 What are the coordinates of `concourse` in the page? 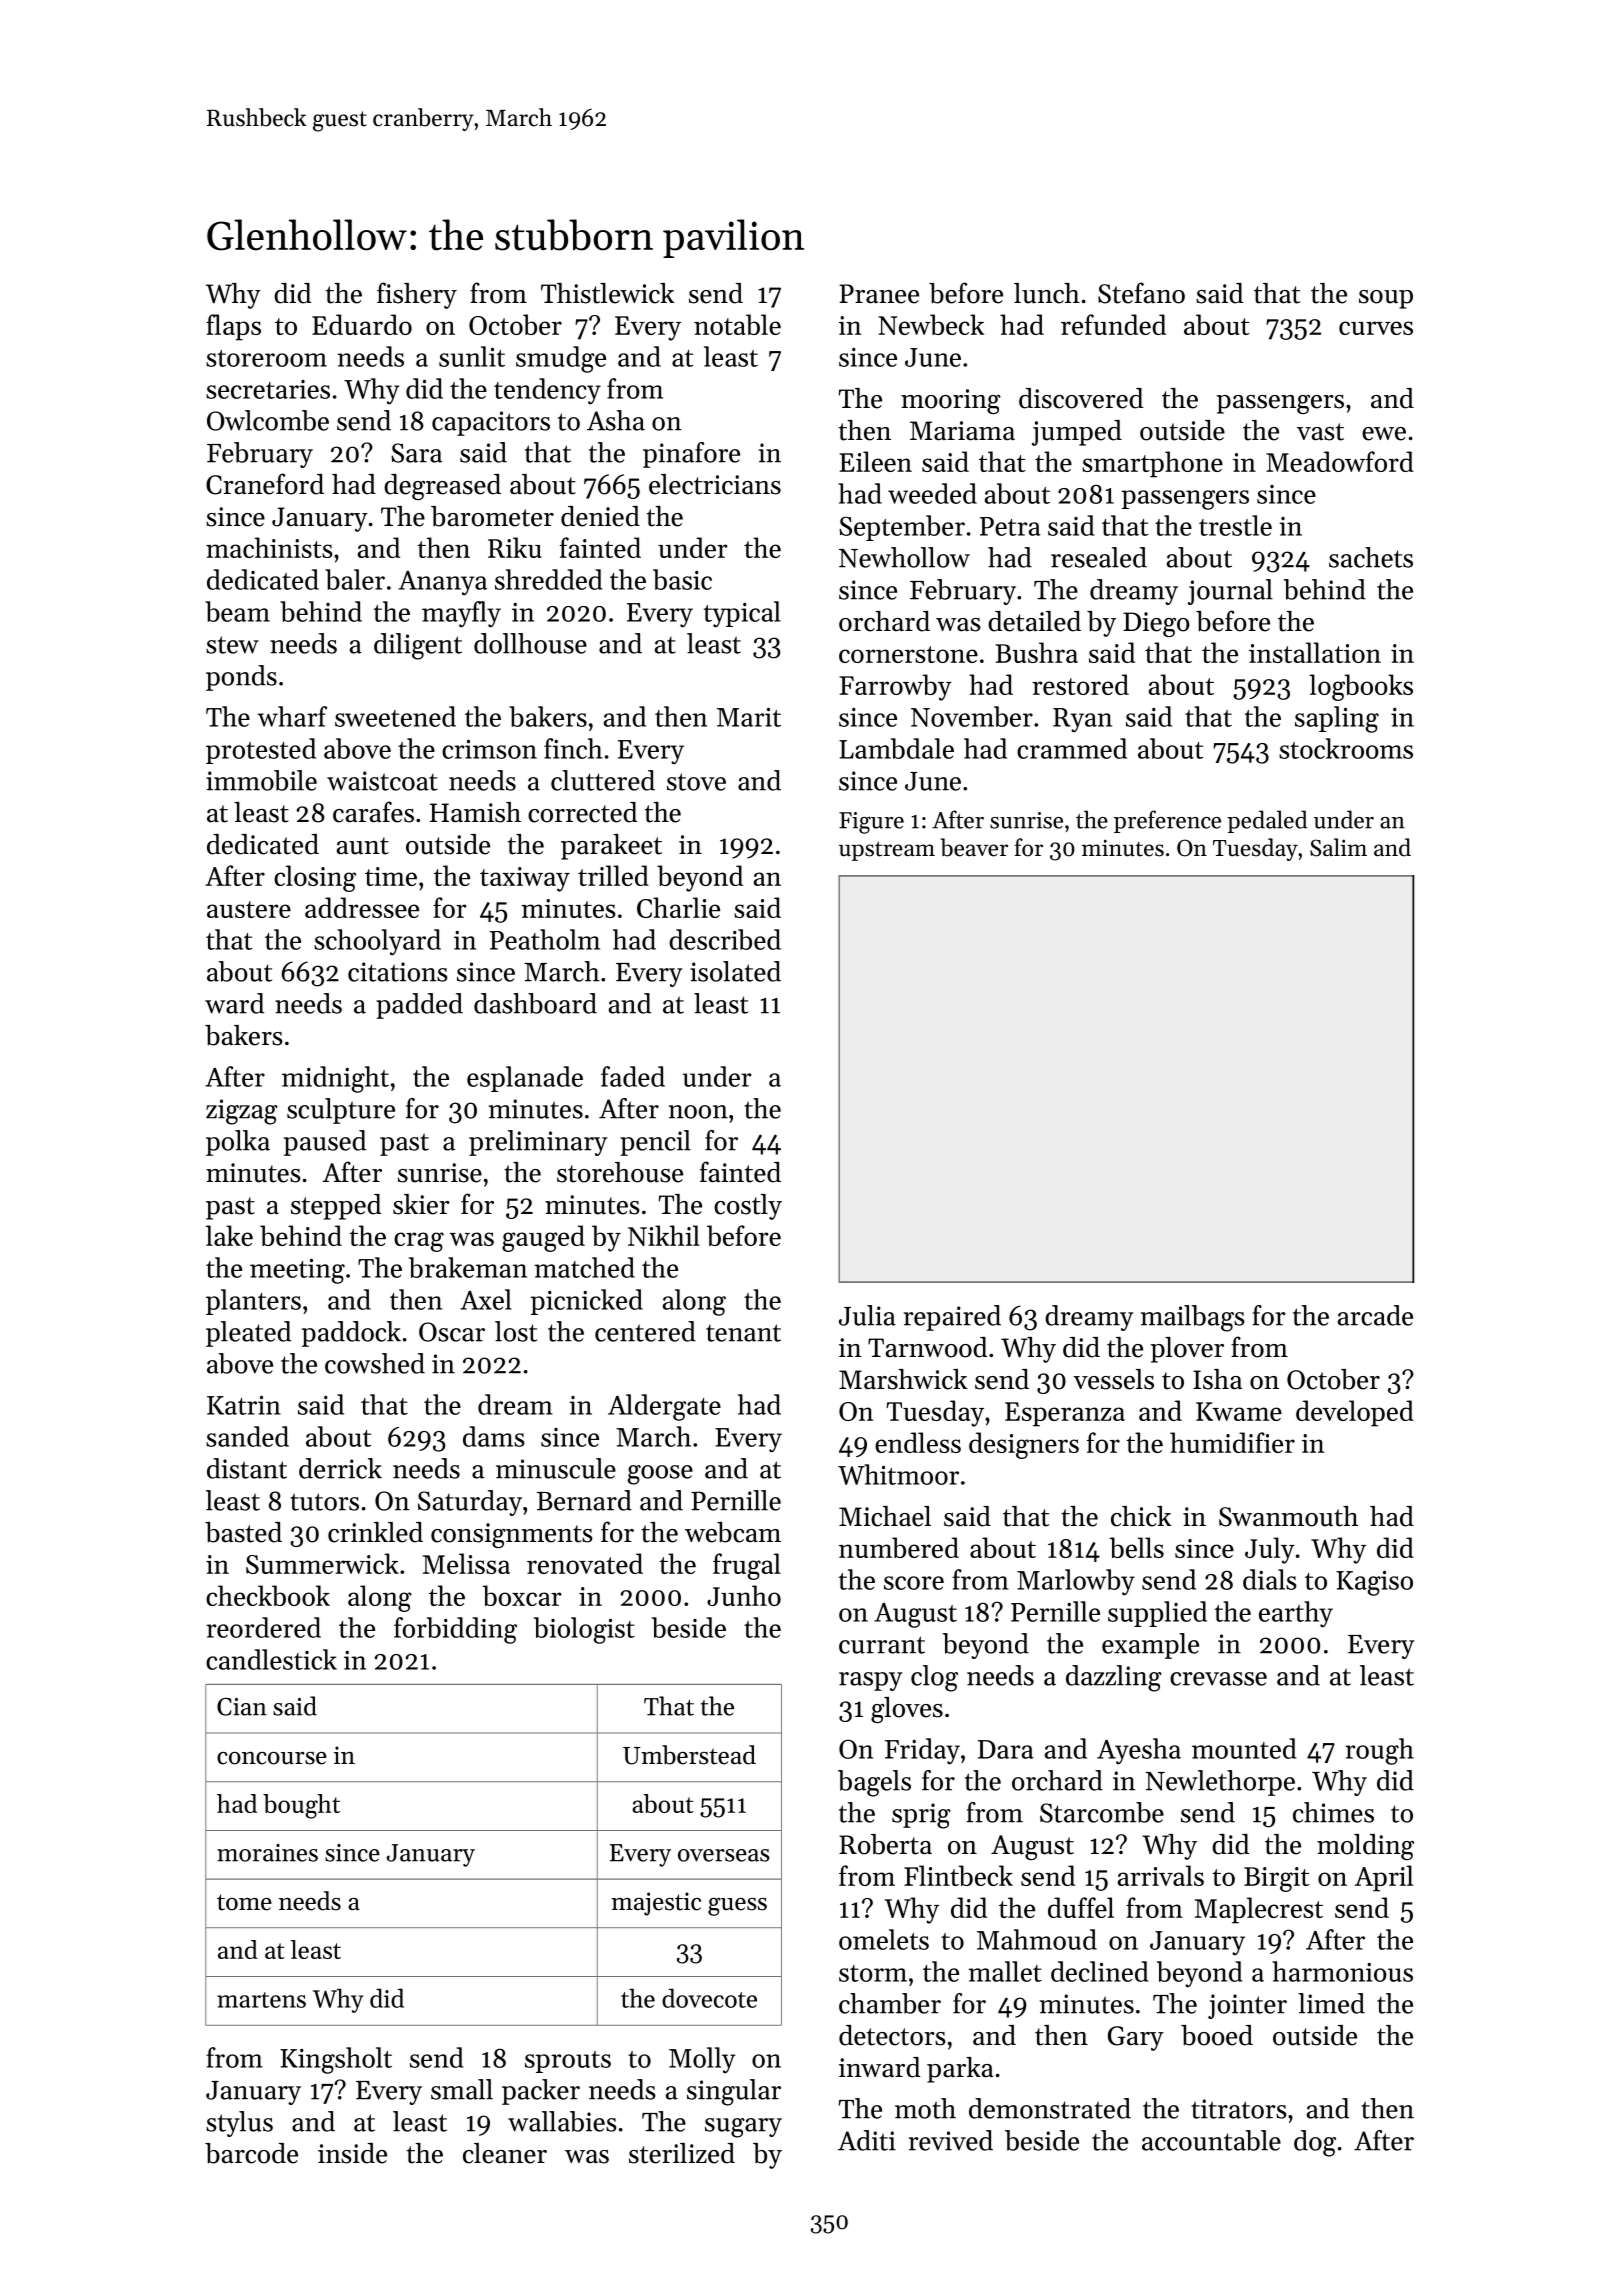 It's located at (272, 1758).
